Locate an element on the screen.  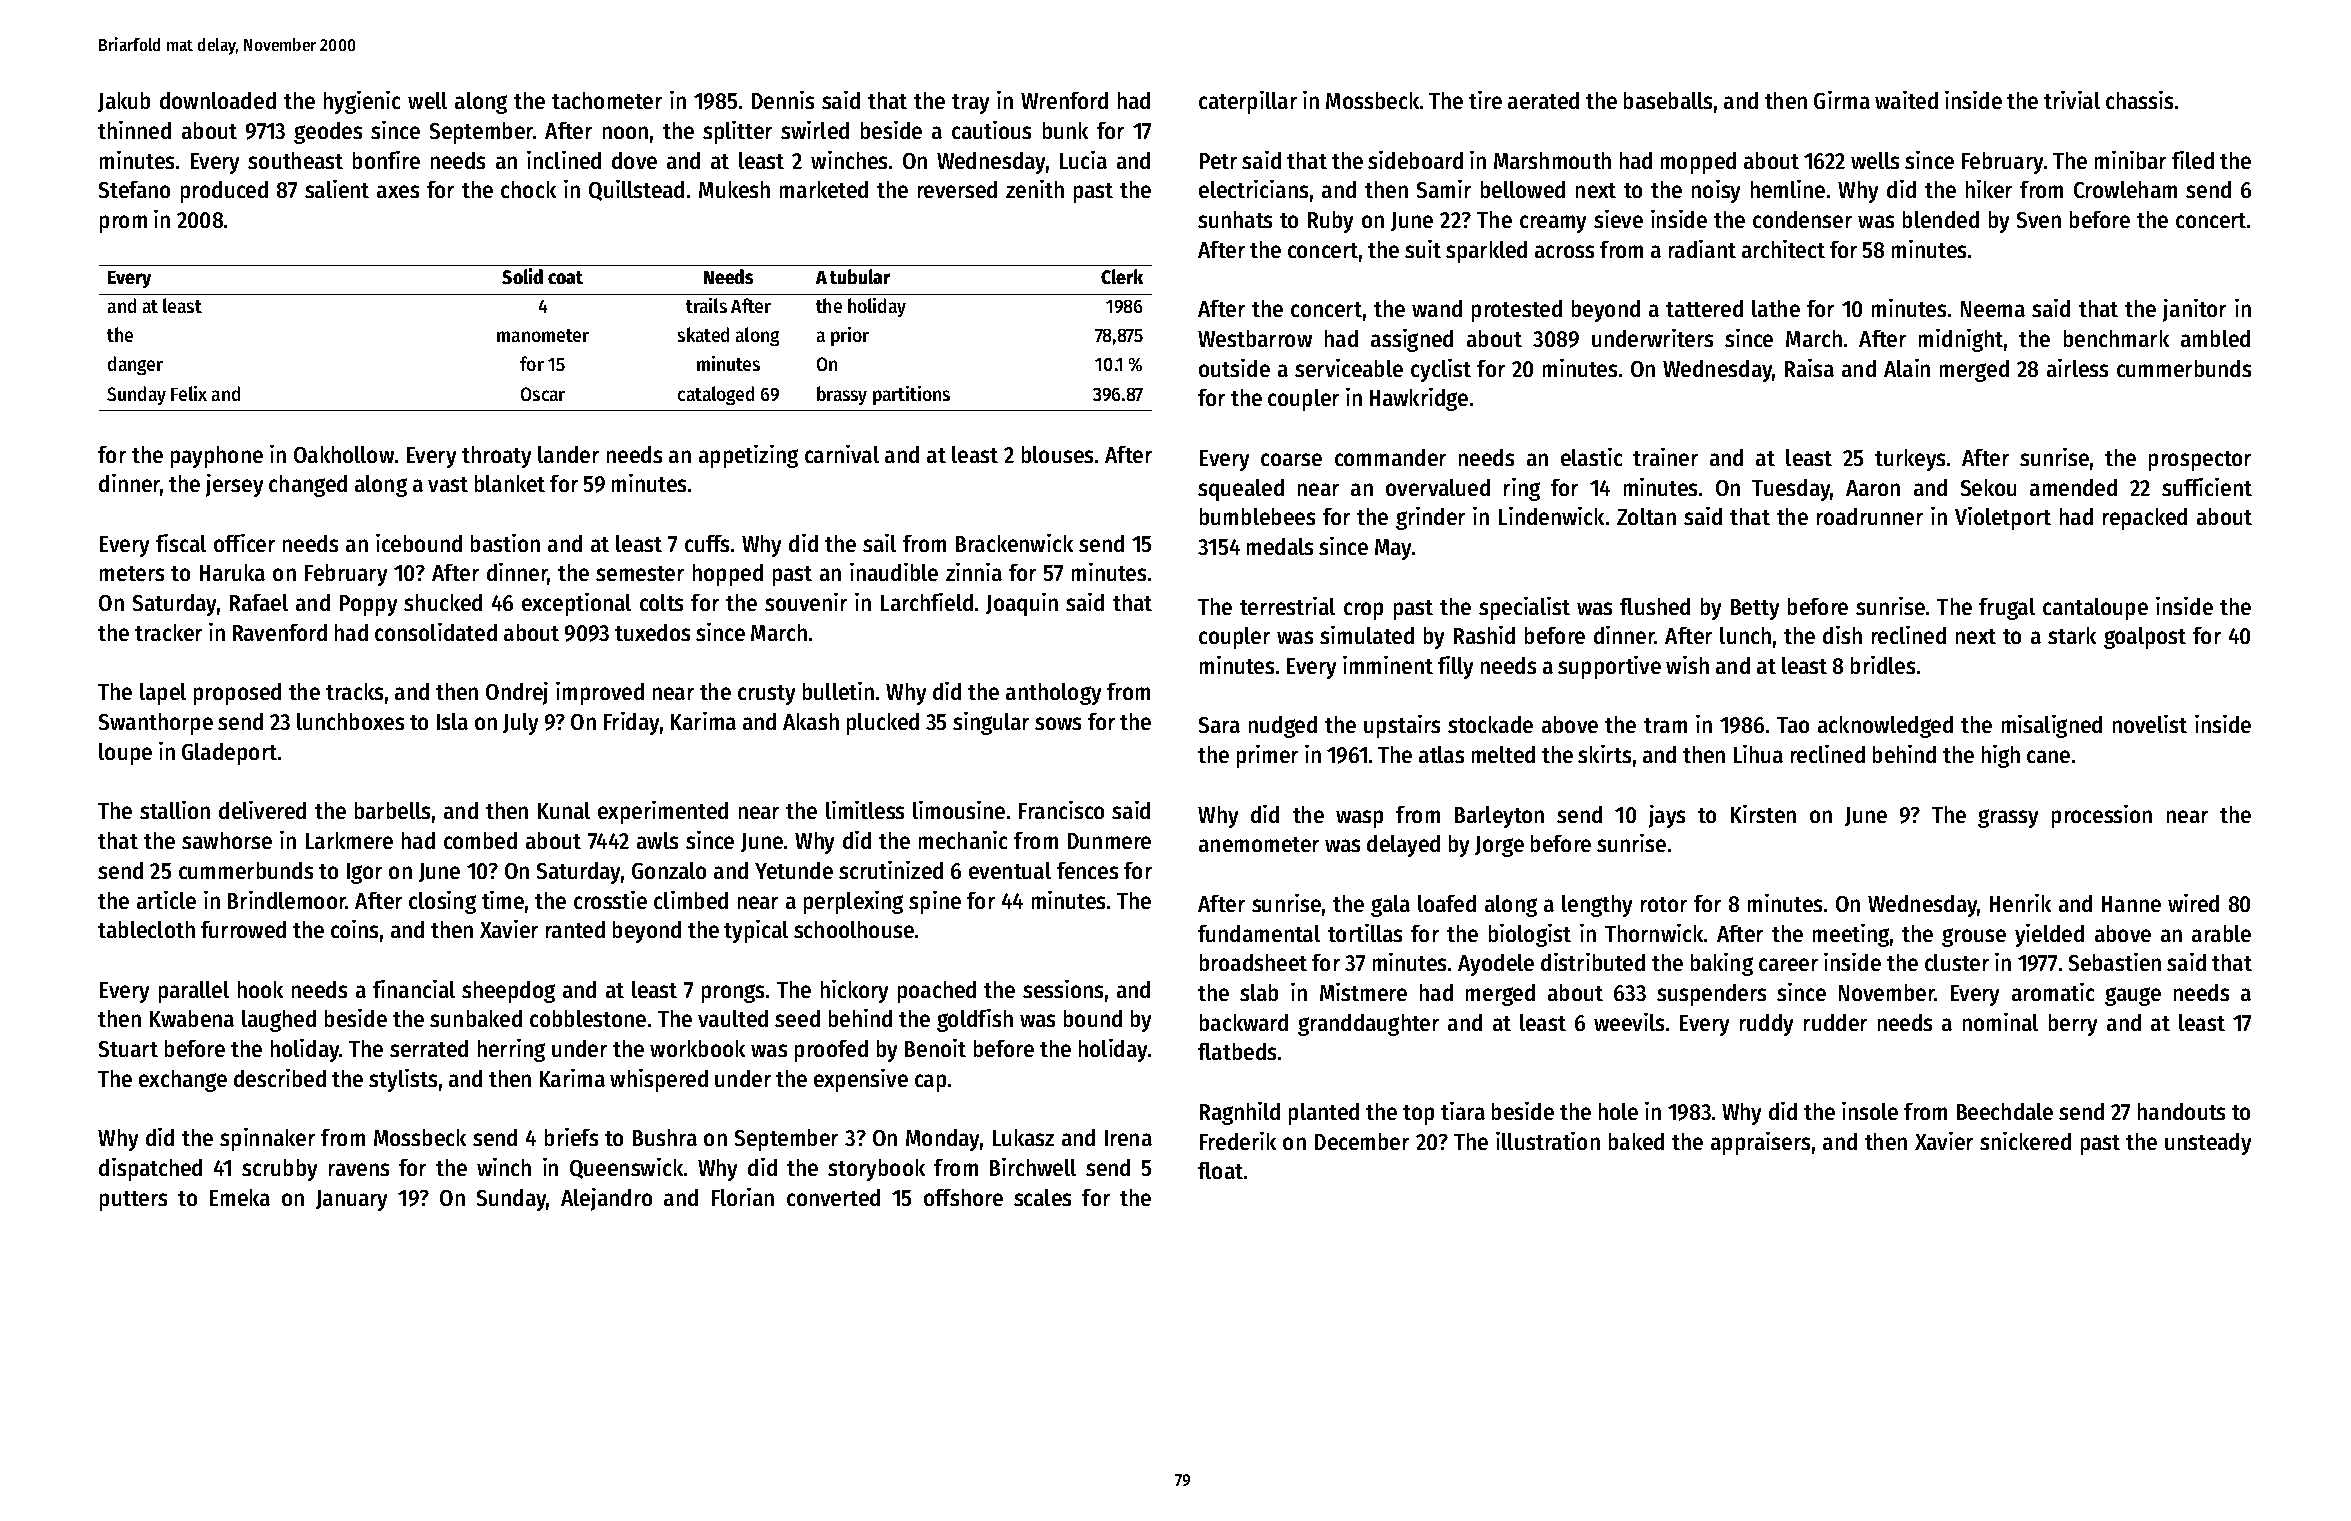
Alejandro is located at coordinates (606, 1199).
